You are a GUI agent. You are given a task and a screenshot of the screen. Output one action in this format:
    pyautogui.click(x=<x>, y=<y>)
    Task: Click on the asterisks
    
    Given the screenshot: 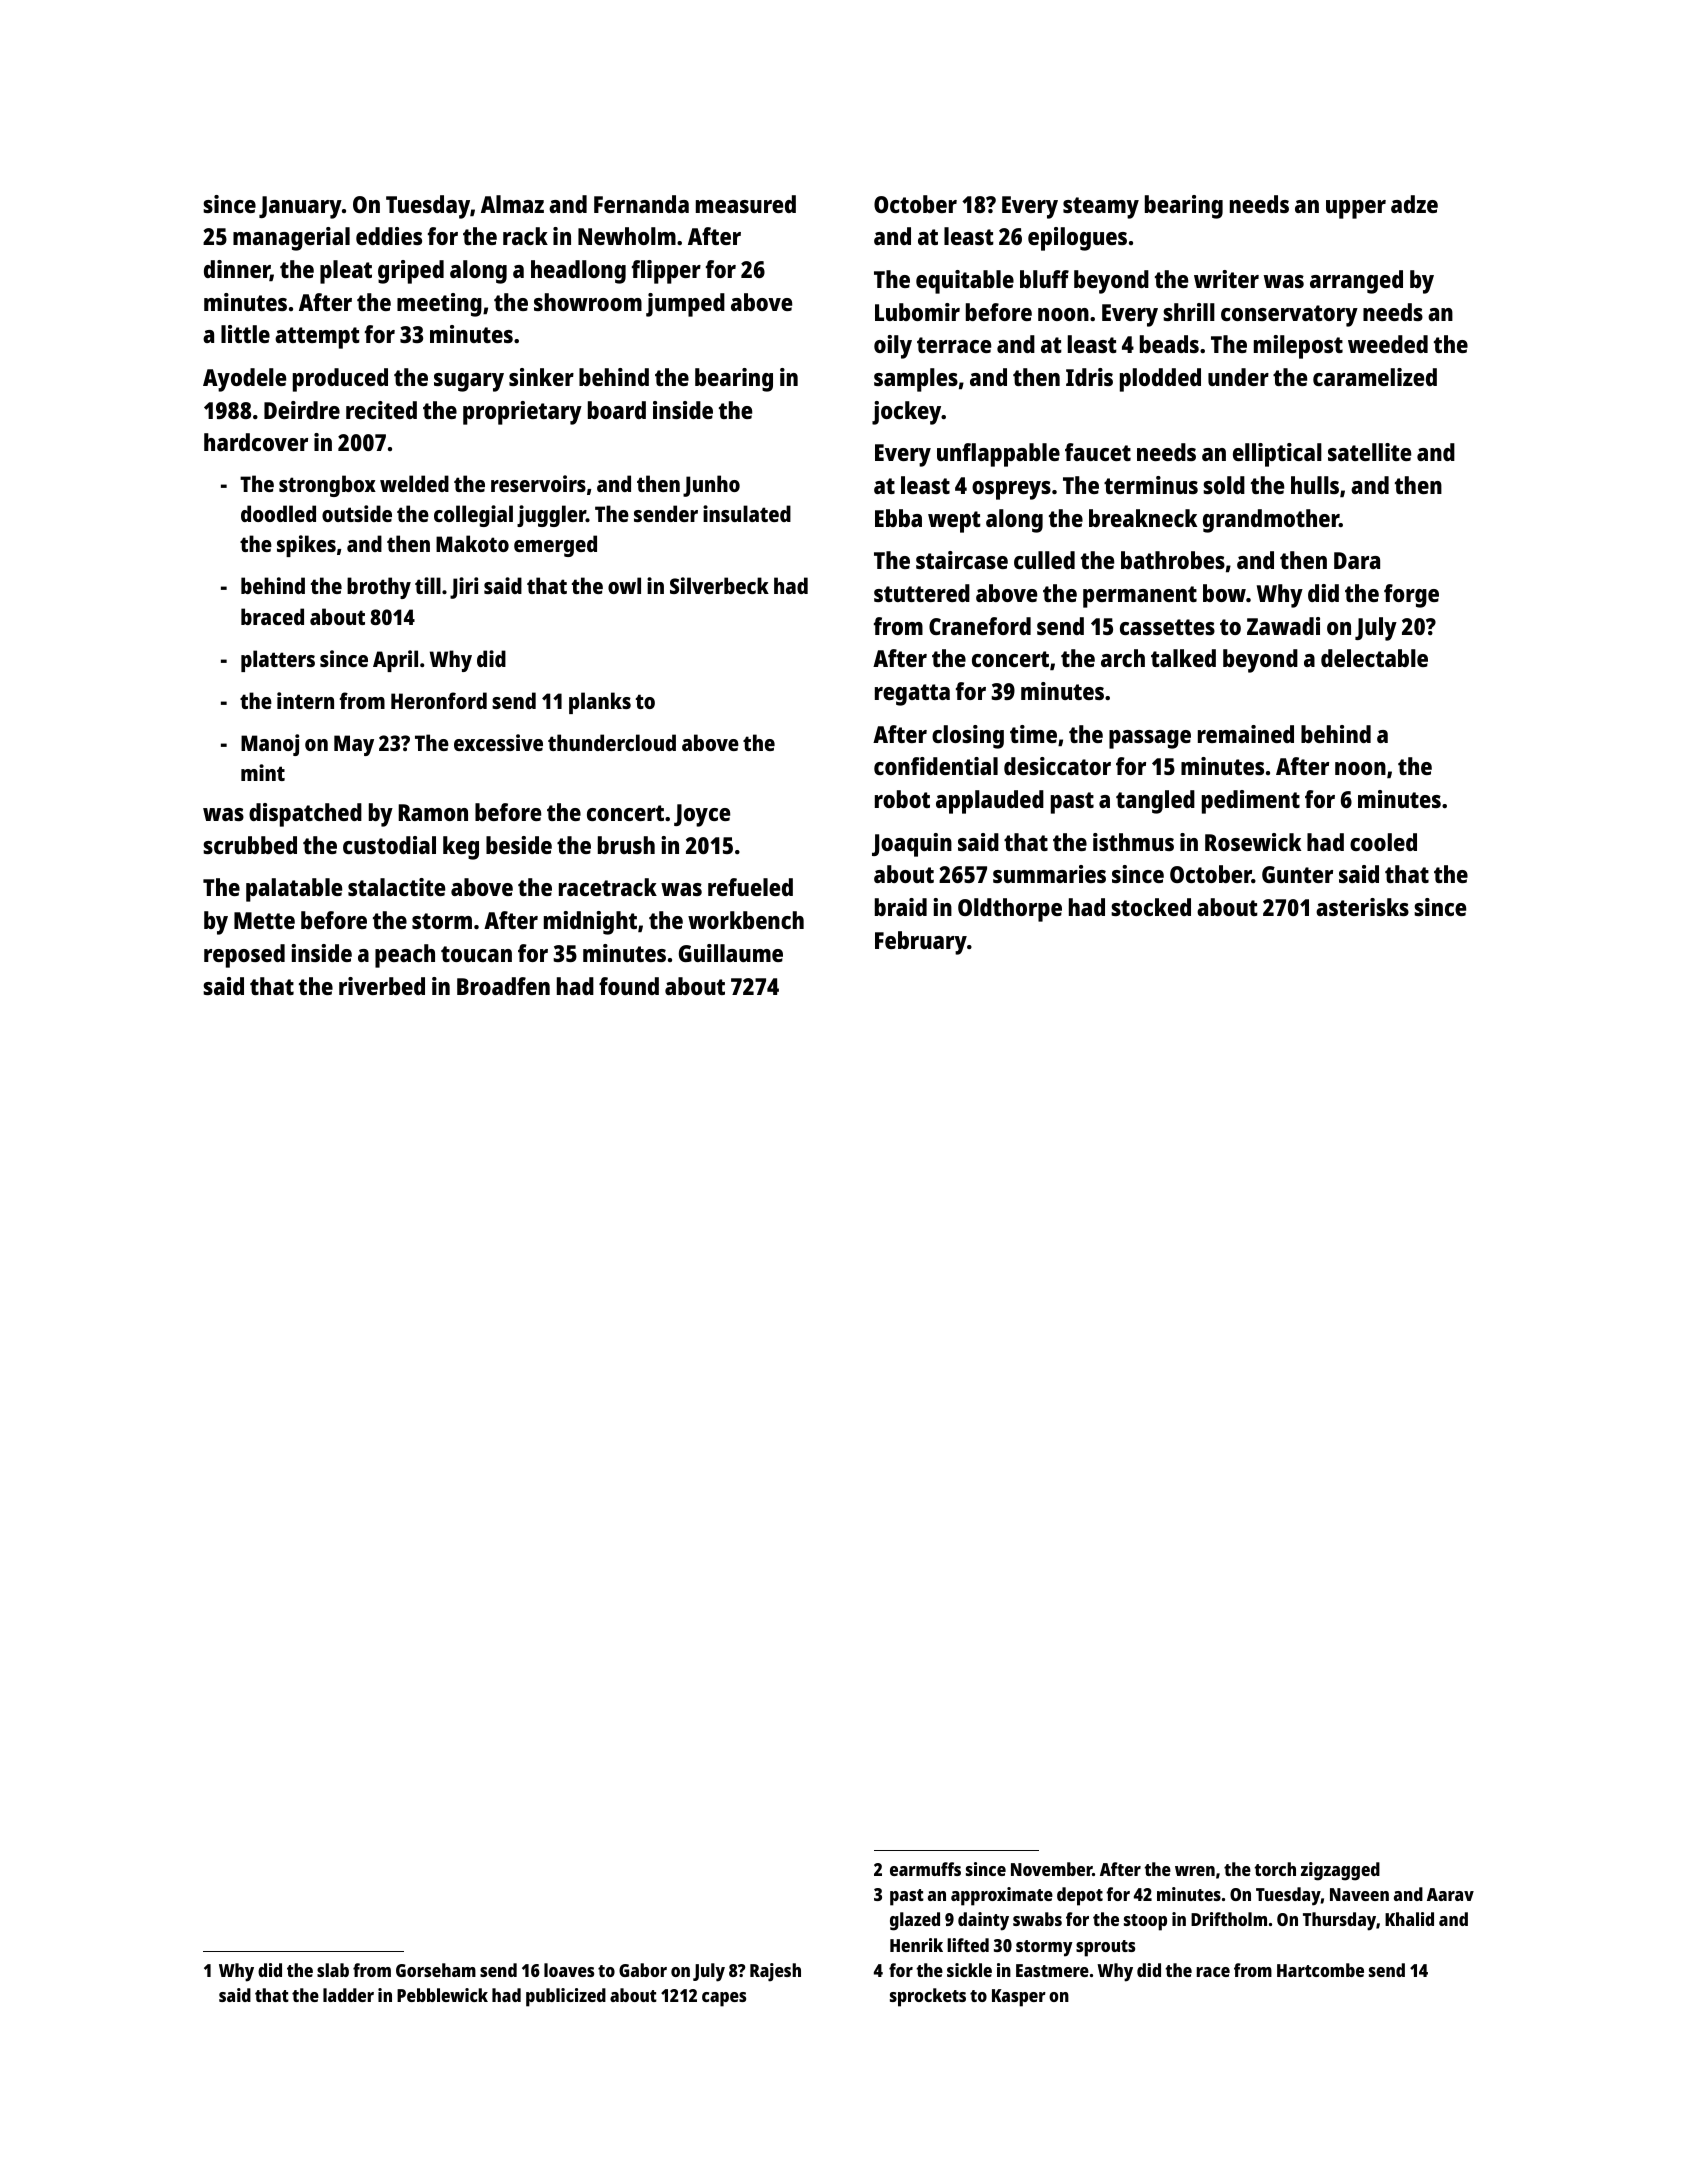 What is the action you would take?
    pyautogui.click(x=1362, y=907)
